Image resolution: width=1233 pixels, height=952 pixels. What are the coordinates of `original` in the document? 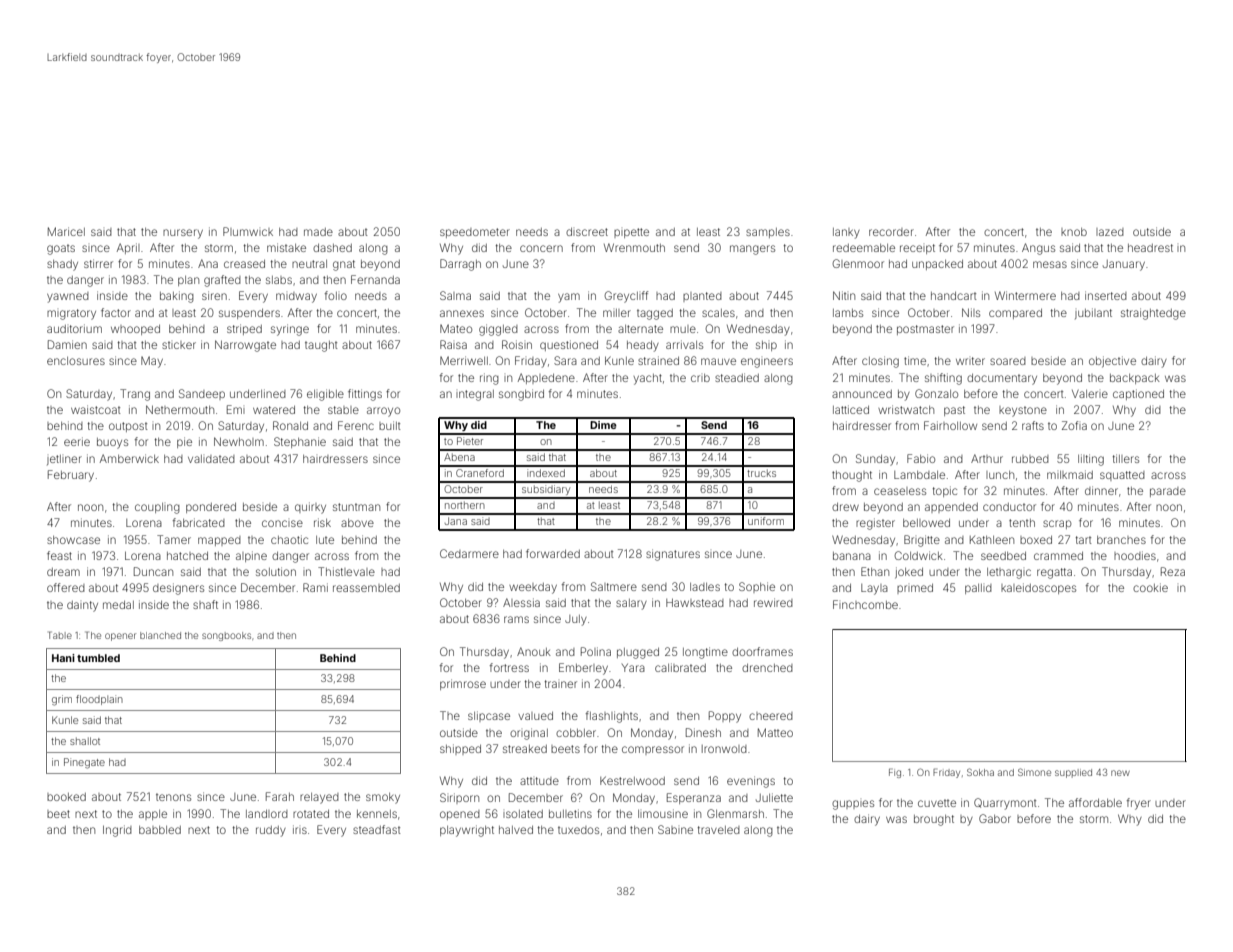 It's located at (529, 734).
